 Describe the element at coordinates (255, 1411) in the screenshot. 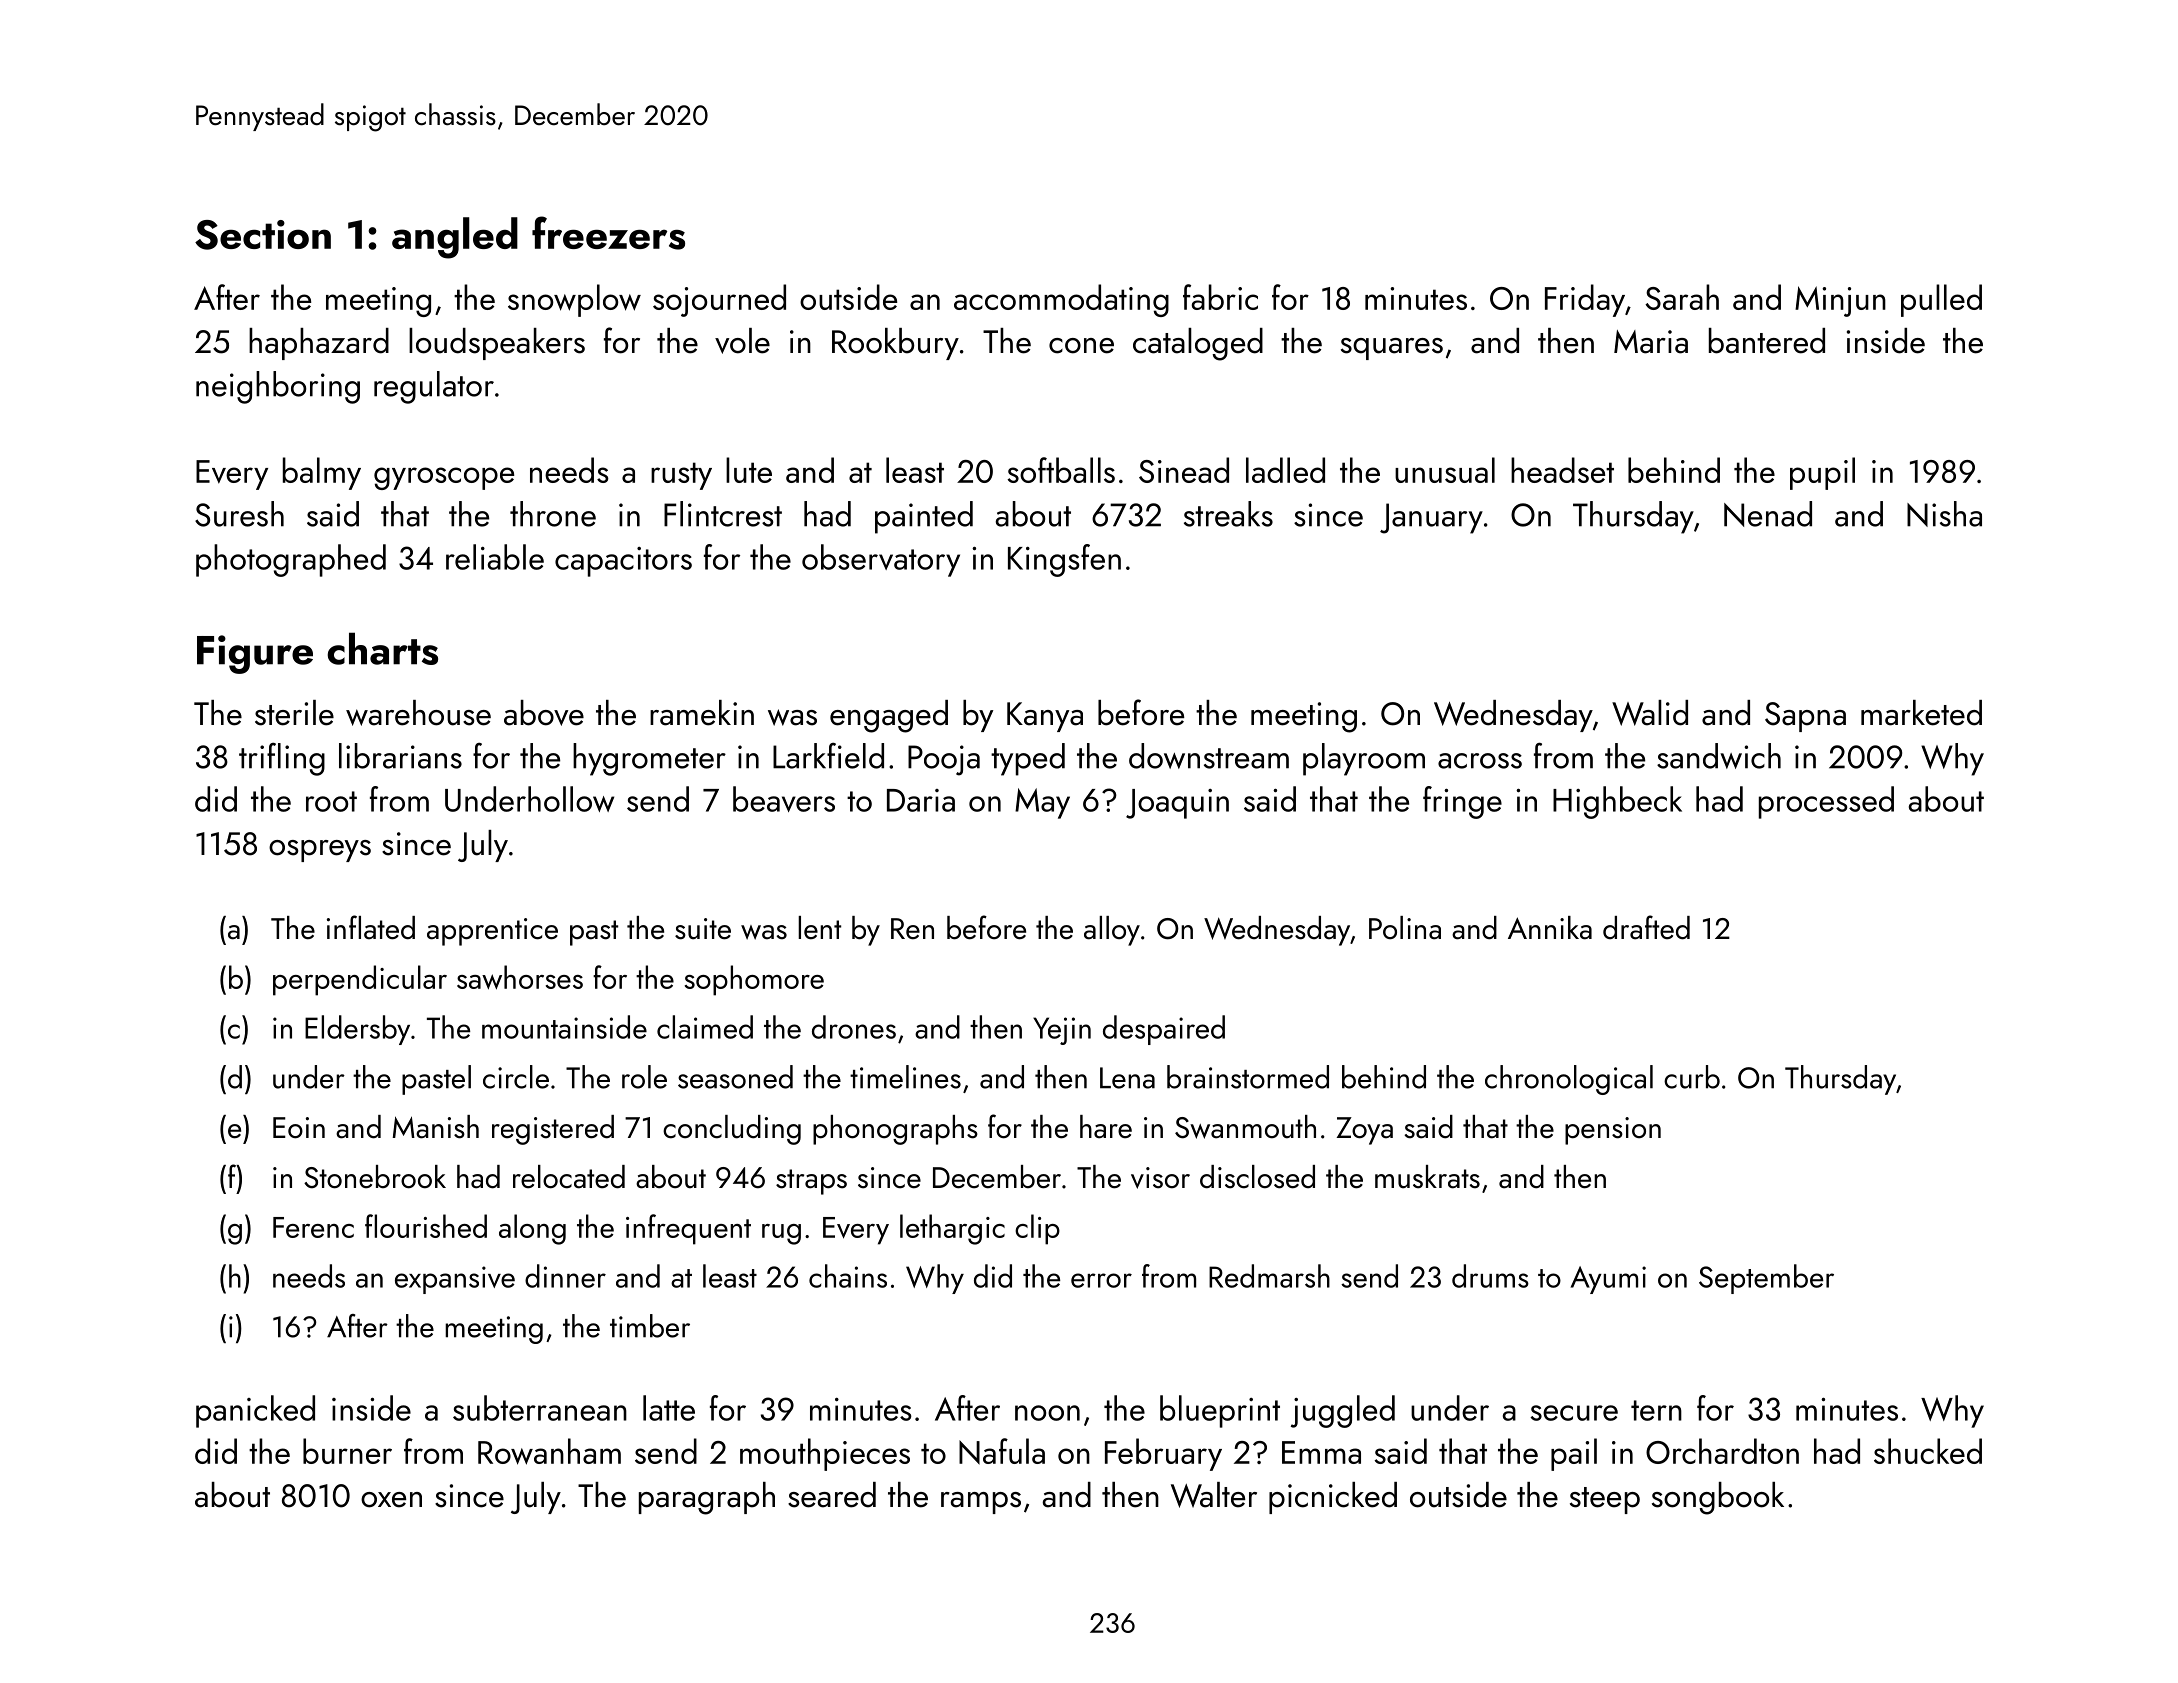

I see `panicked` at that location.
